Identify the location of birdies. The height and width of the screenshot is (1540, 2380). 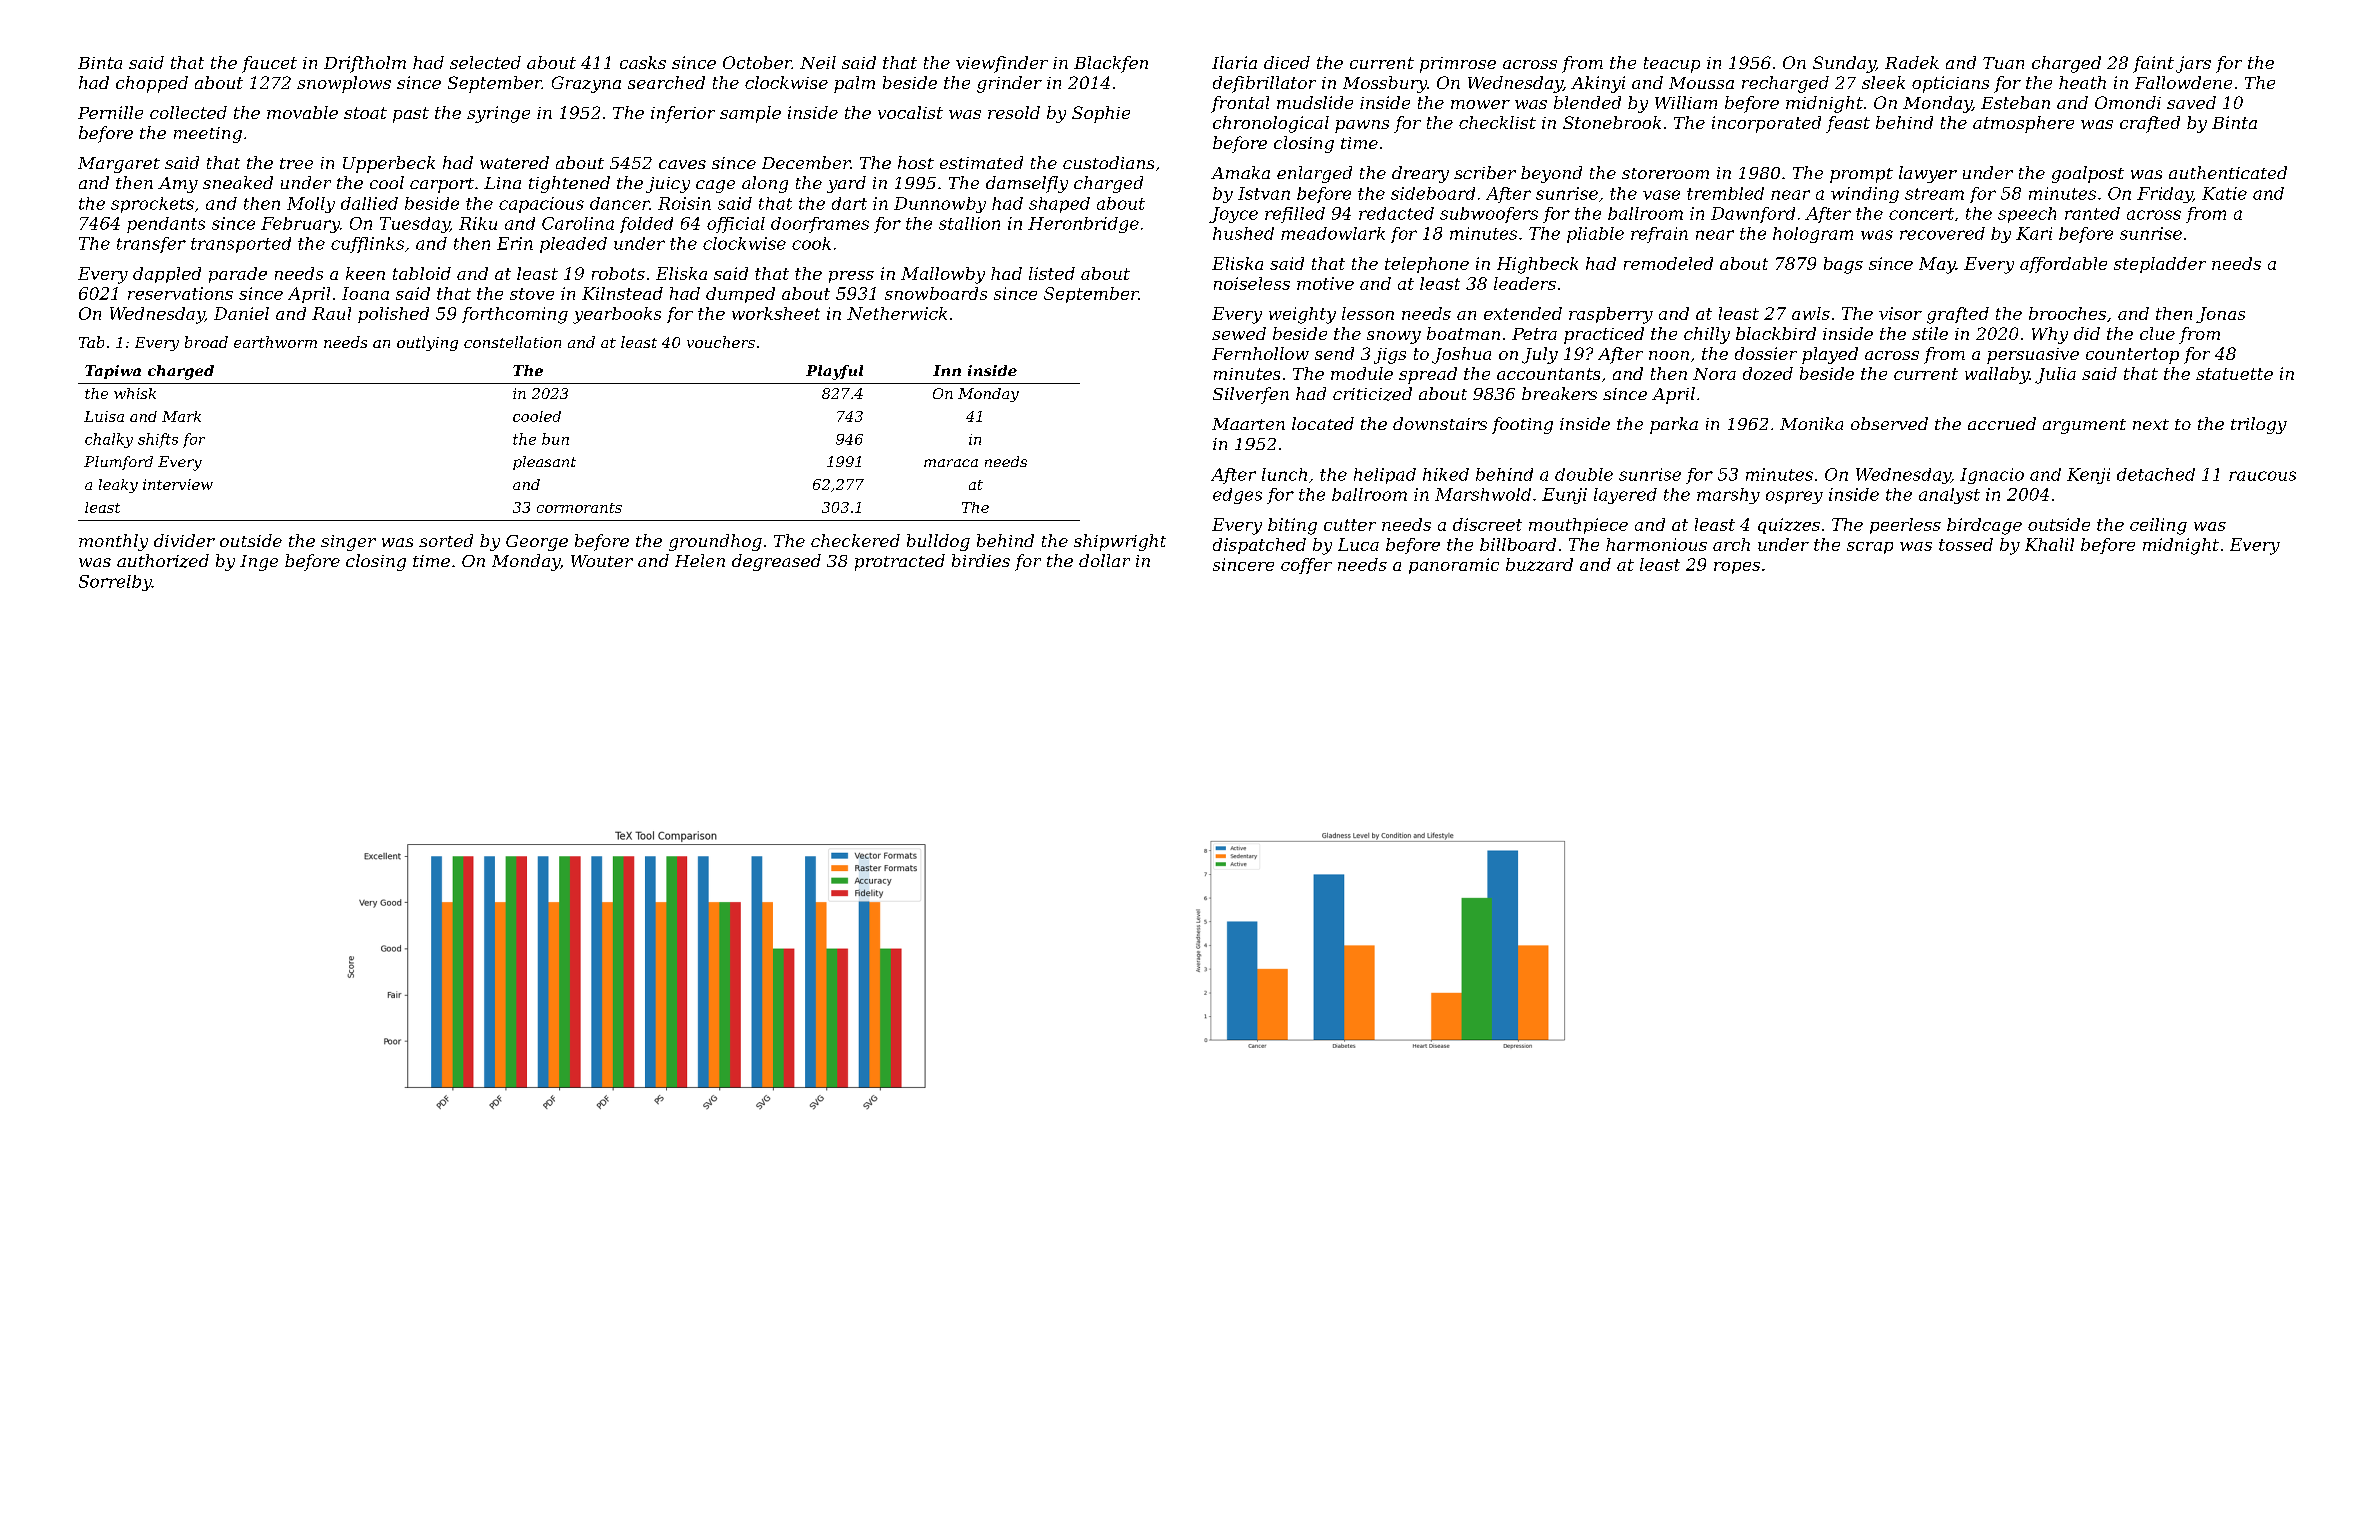
(981, 560).
